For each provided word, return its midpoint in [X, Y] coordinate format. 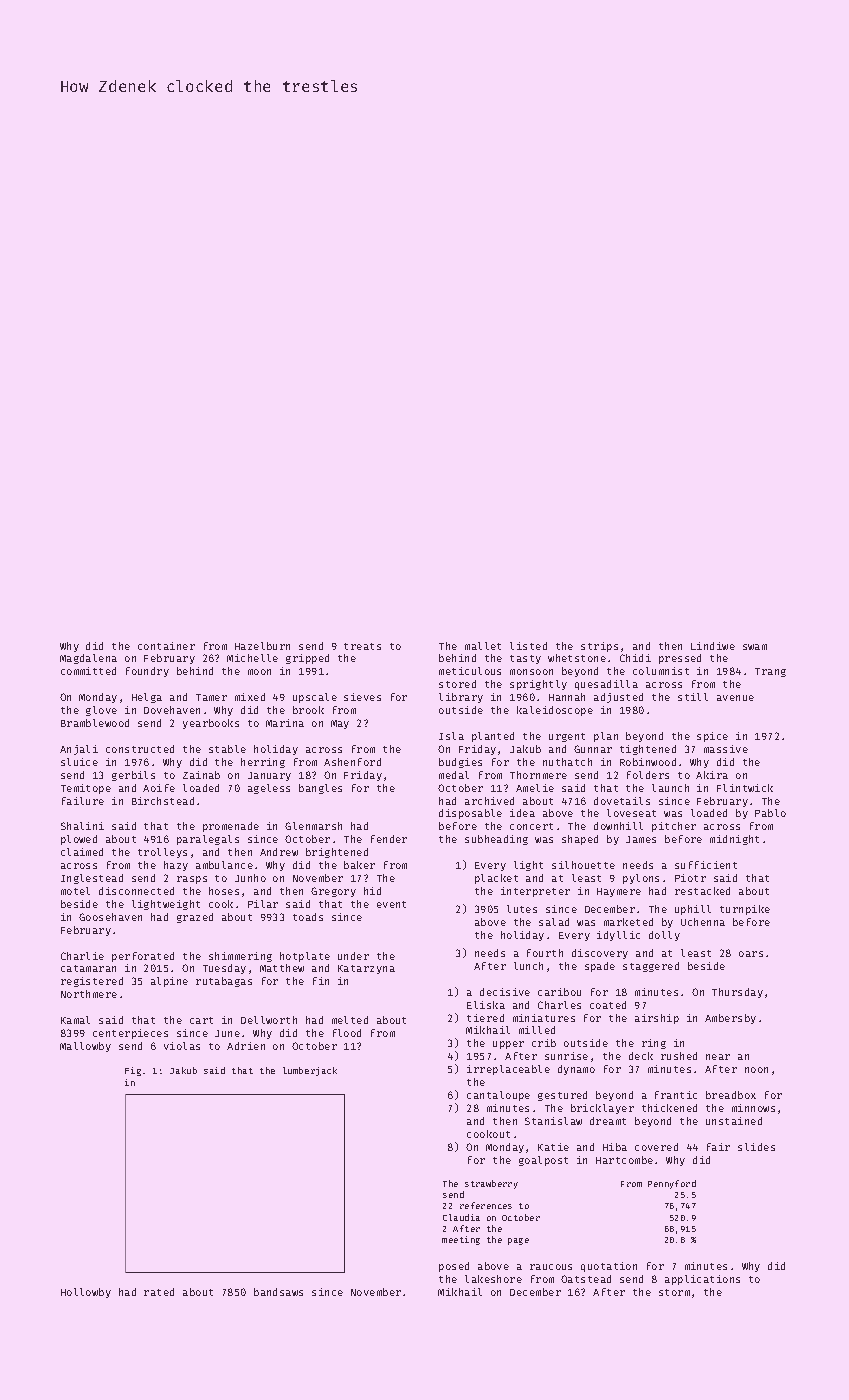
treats [362, 646]
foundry [147, 672]
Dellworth [269, 1020]
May [340, 724]
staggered [651, 967]
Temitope [86, 789]
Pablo [770, 813]
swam [755, 647]
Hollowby [86, 1293]
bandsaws [278, 1292]
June [227, 1033]
